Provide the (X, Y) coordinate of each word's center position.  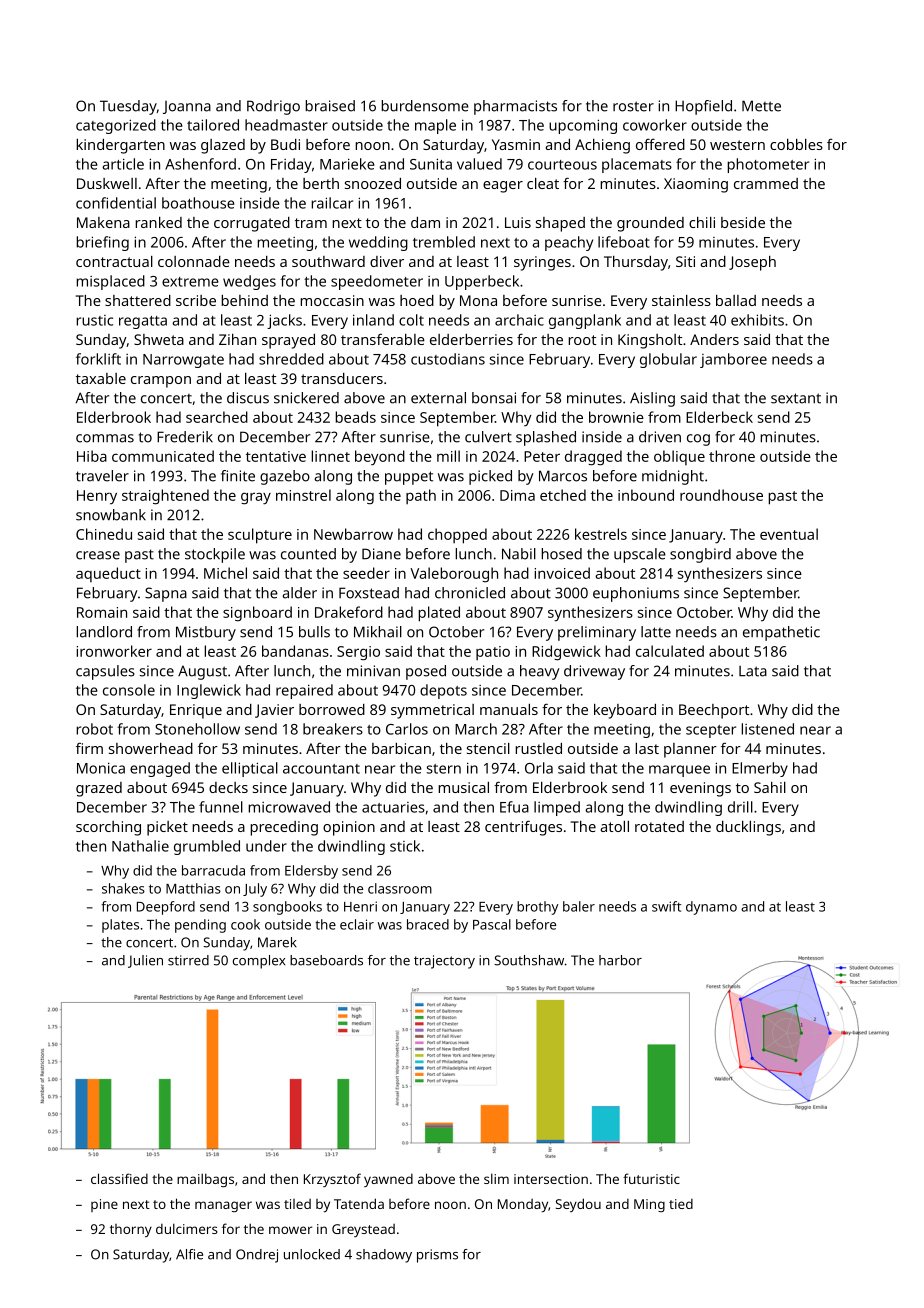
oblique (679, 457)
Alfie (189, 1254)
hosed (561, 554)
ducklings (748, 828)
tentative (276, 456)
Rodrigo (273, 107)
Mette (761, 106)
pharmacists (515, 107)
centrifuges (523, 828)
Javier (274, 711)
